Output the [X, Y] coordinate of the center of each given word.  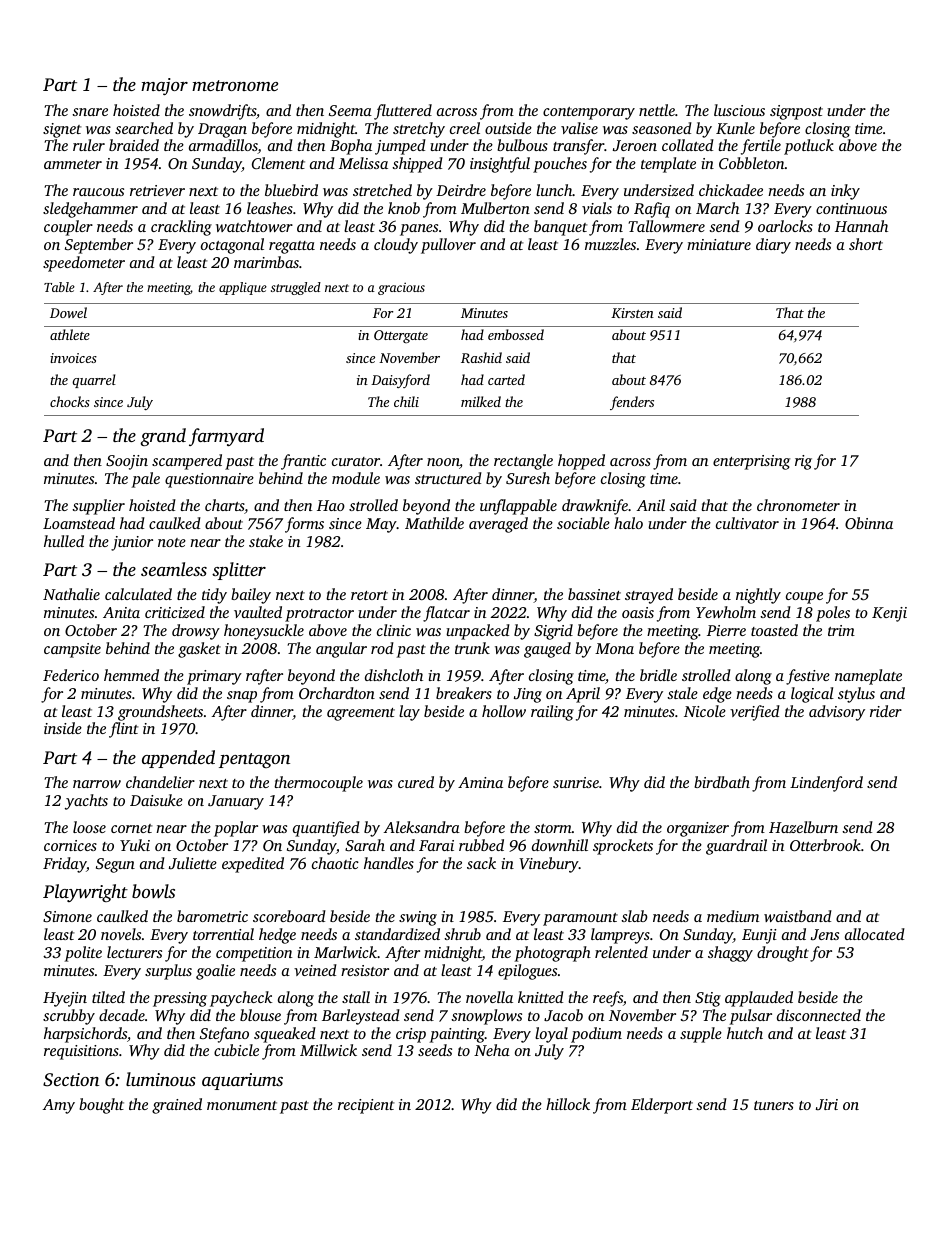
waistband [798, 916]
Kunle [735, 128]
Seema [350, 110]
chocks [70, 401]
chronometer [798, 505]
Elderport [662, 1106]
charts [225, 506]
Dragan [222, 130]
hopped [581, 462]
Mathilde [434, 523]
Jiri [827, 1104]
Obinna [869, 523]
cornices [70, 845]
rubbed [481, 845]
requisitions [81, 1052]
